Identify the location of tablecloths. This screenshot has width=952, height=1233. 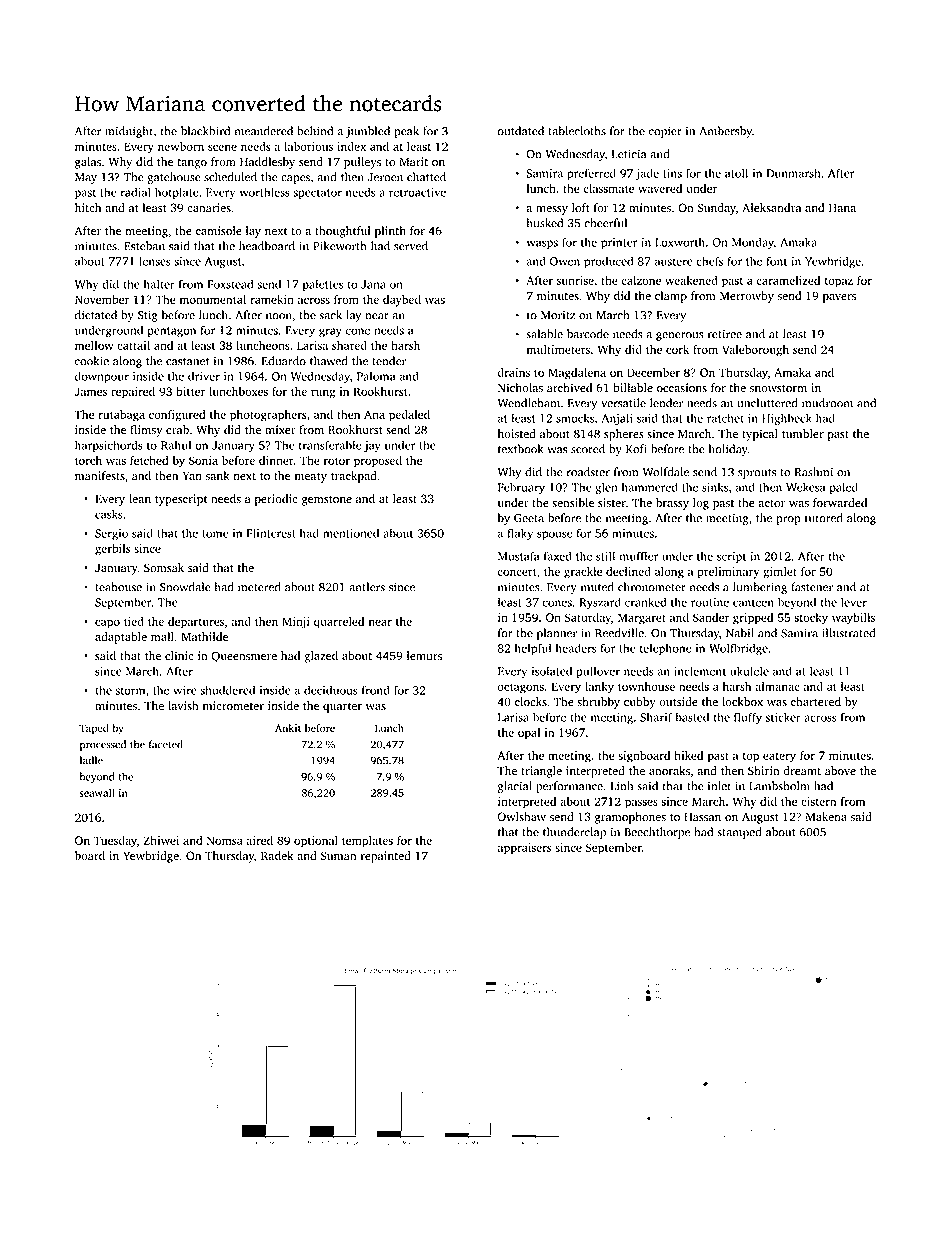
(577, 131).
